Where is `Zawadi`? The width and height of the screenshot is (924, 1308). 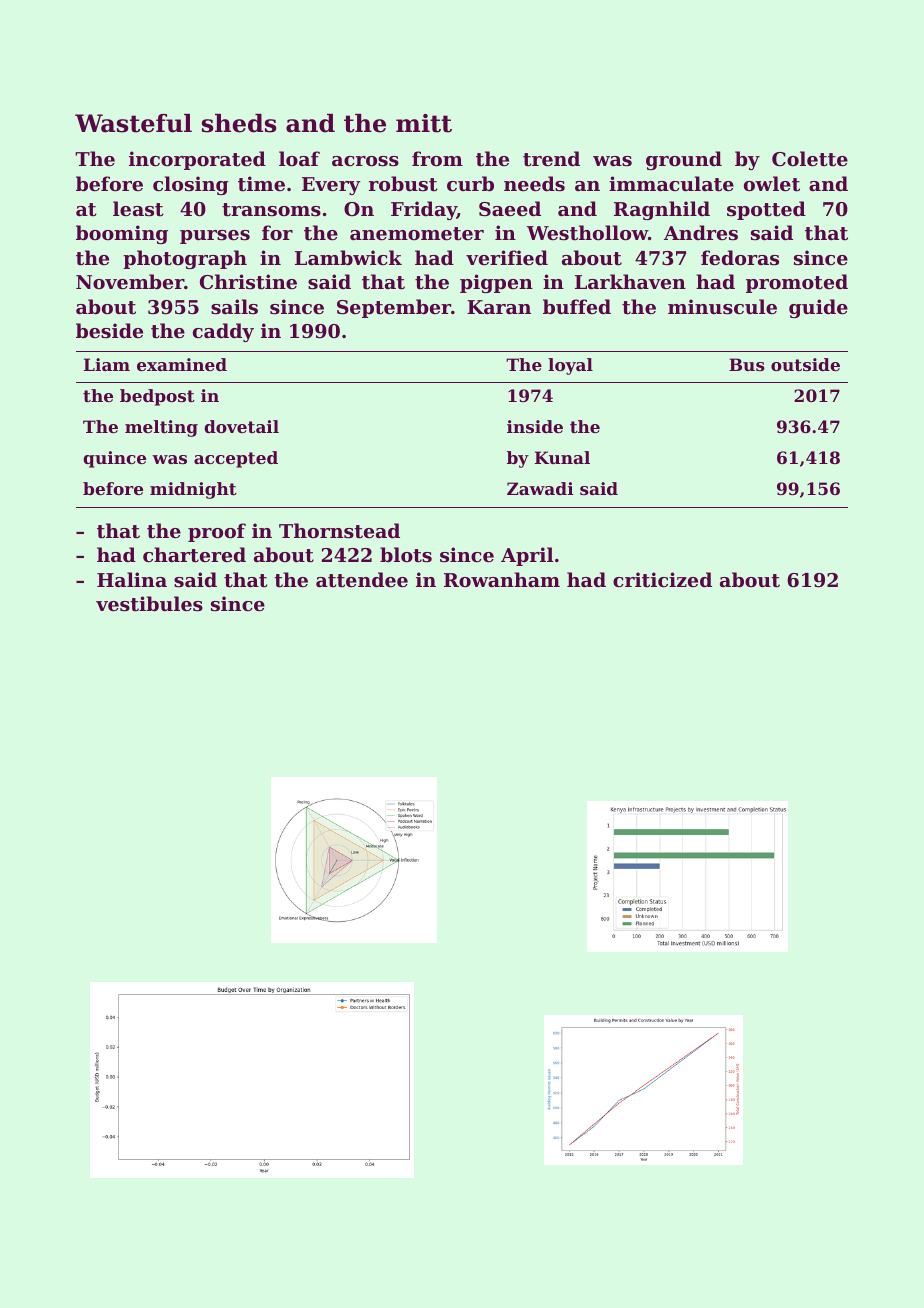 Zawadi is located at coordinates (540, 488).
